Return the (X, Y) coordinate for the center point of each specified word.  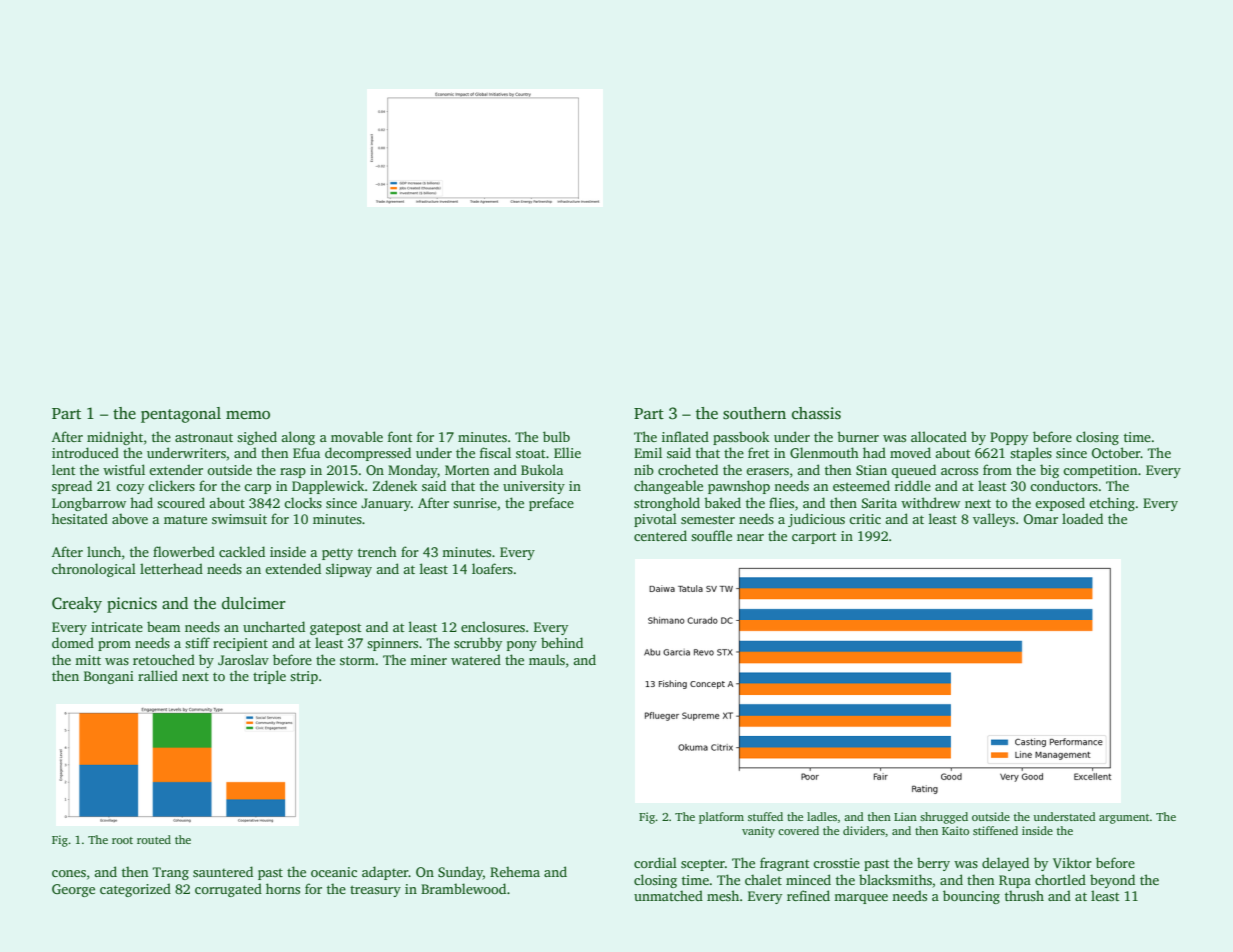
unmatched (668, 895)
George (73, 890)
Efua (306, 452)
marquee (861, 899)
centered (660, 535)
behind (562, 642)
